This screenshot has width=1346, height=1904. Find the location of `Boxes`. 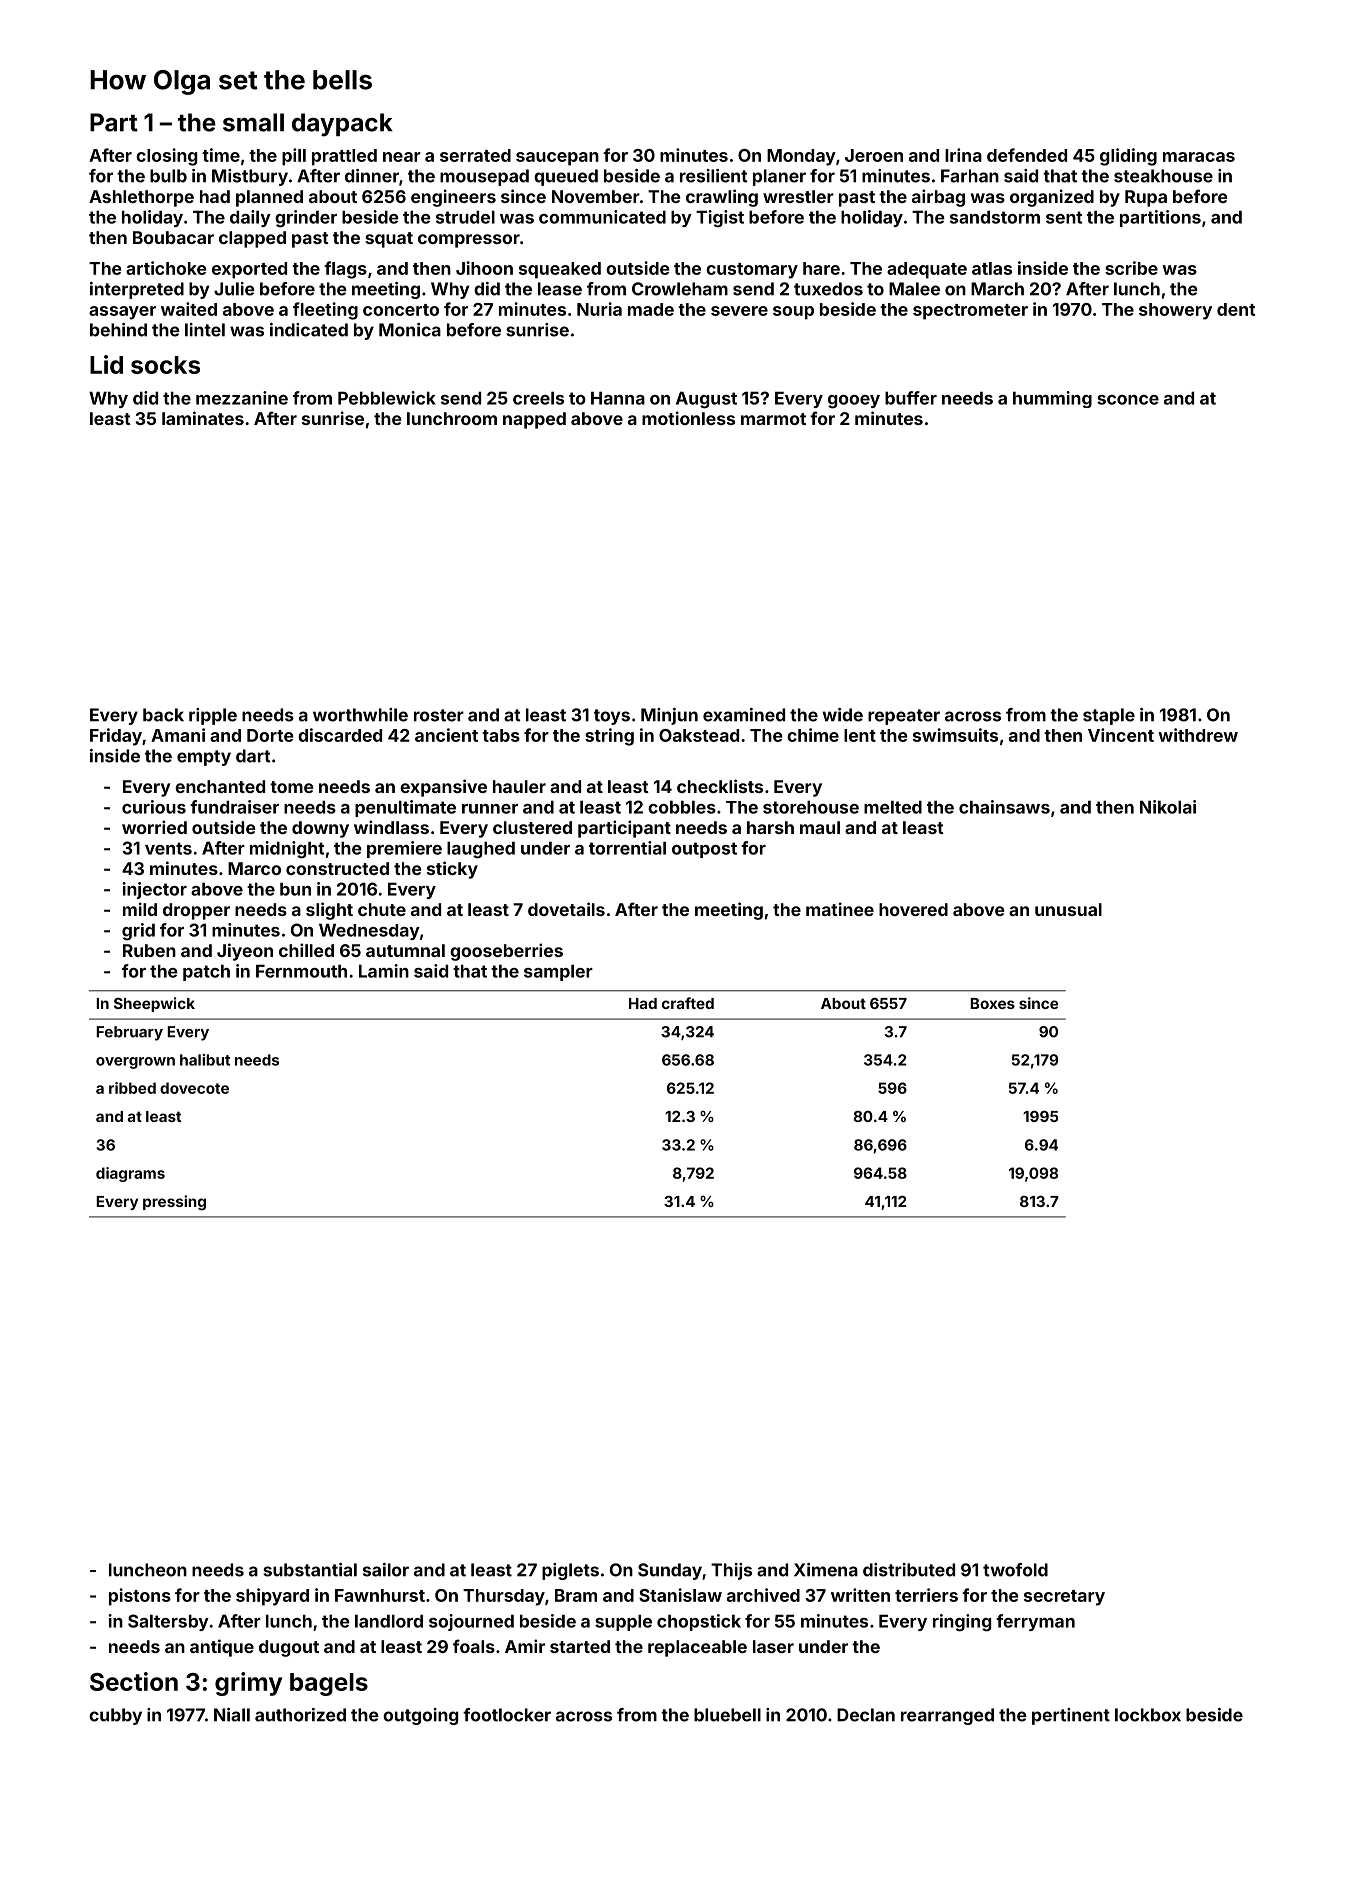

Boxes is located at coordinates (992, 1003).
